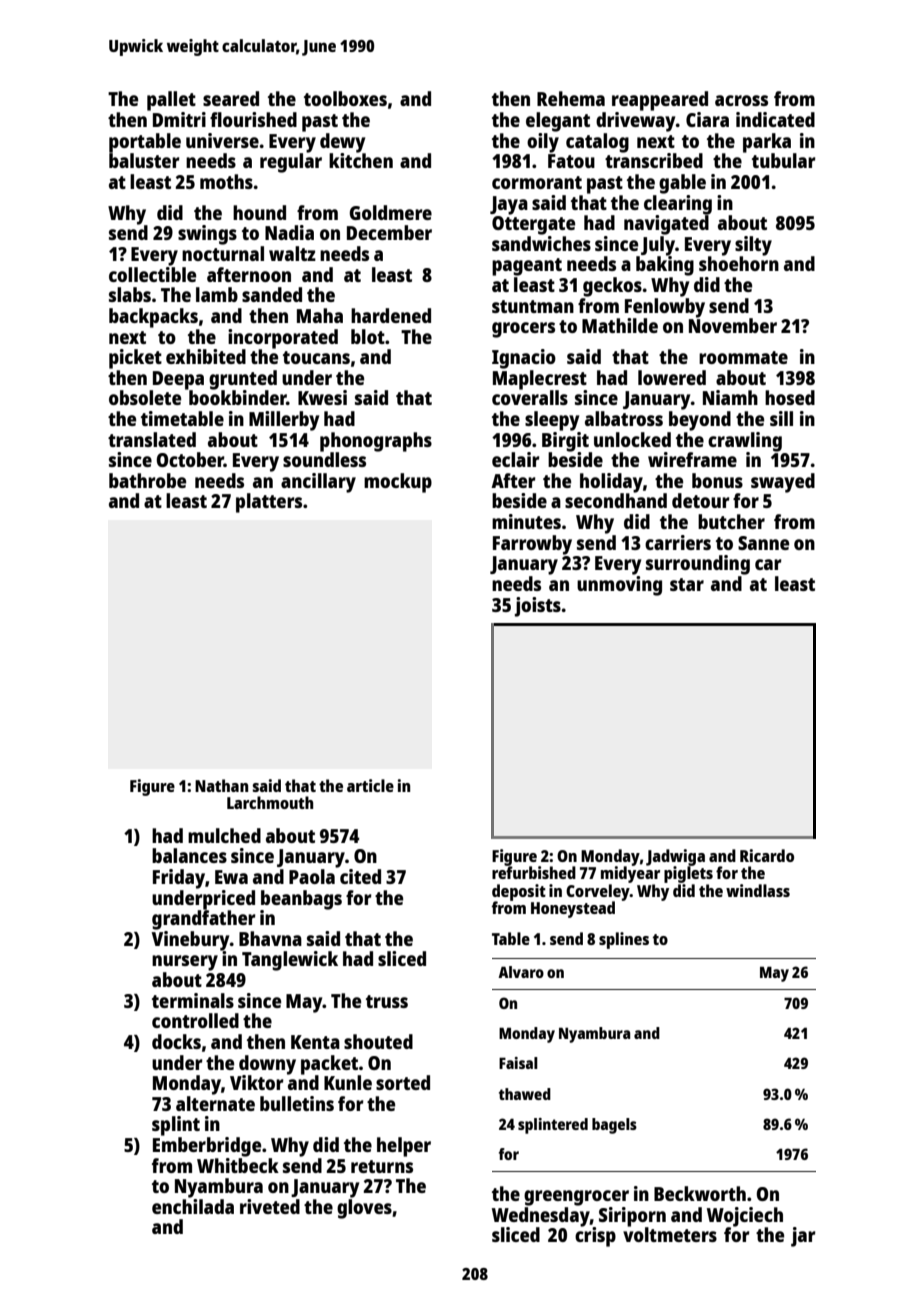 The width and height of the screenshot is (924, 1311). Describe the element at coordinates (270, 1206) in the screenshot. I see `riveted` at that location.
